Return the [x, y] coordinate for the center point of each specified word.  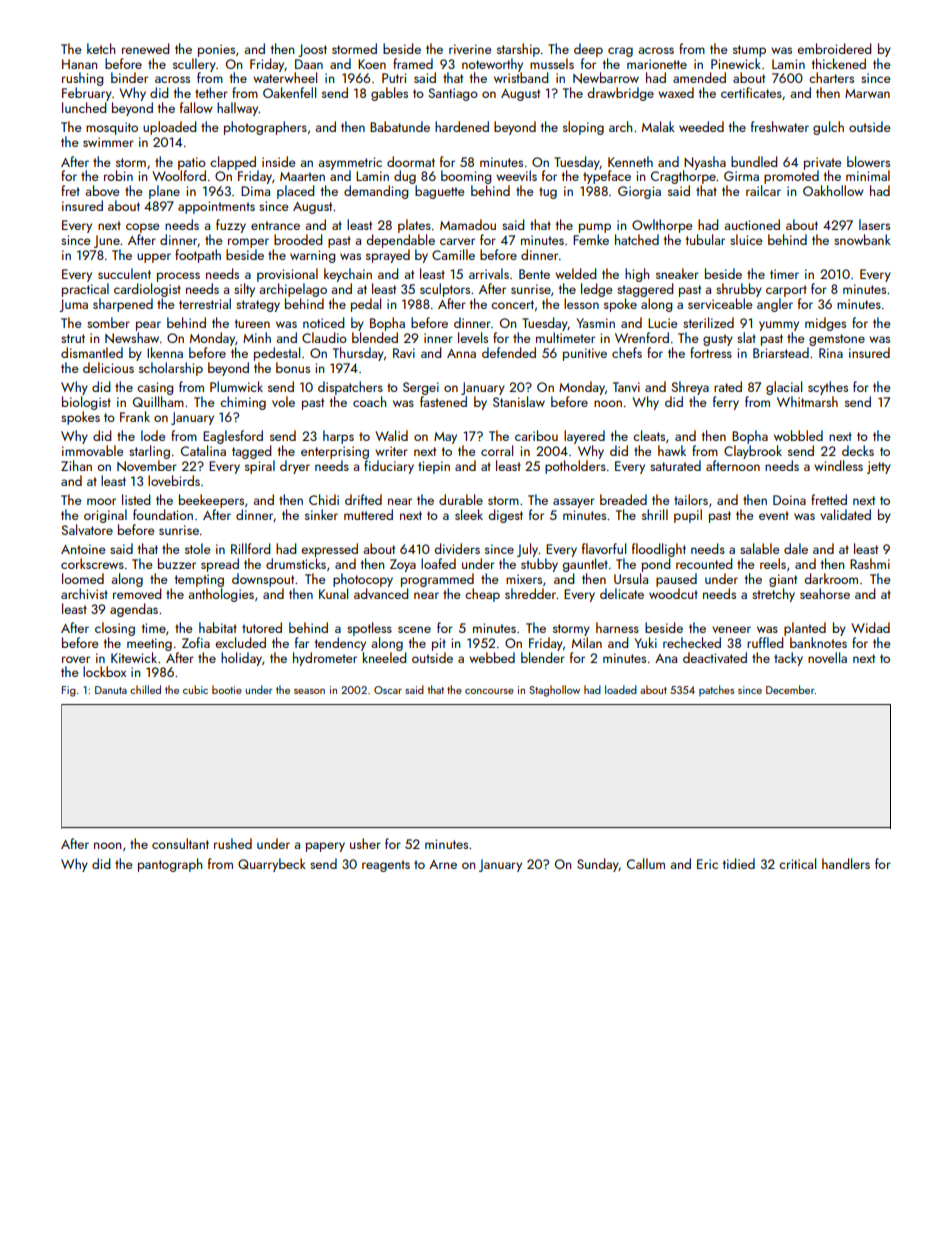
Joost [312, 50]
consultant [180, 843]
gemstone [837, 340]
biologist [86, 403]
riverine [470, 49]
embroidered [834, 48]
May [445, 438]
